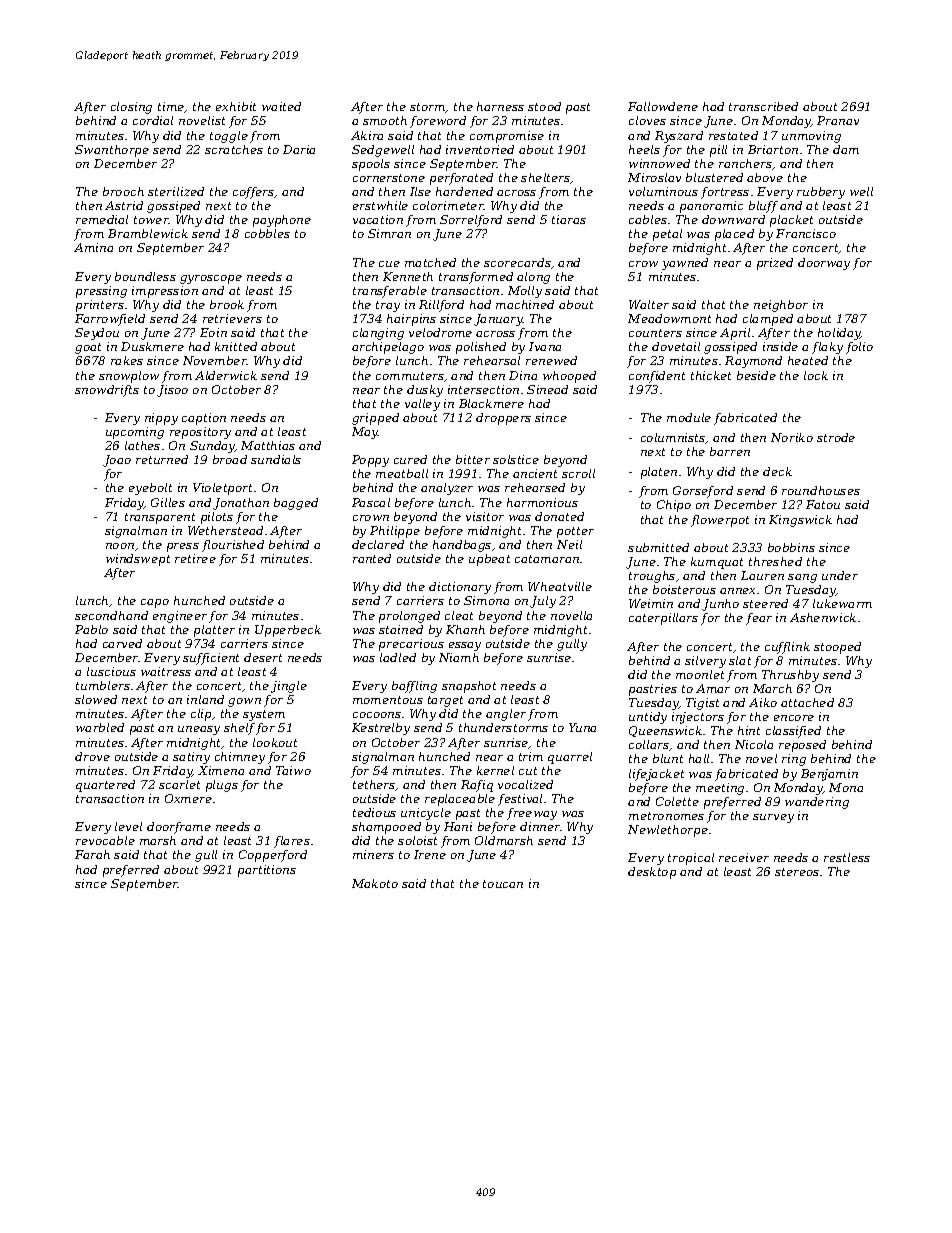 The width and height of the page is (952, 1233). What do you see at coordinates (214, 631) in the page?
I see `platter` at bounding box center [214, 631].
